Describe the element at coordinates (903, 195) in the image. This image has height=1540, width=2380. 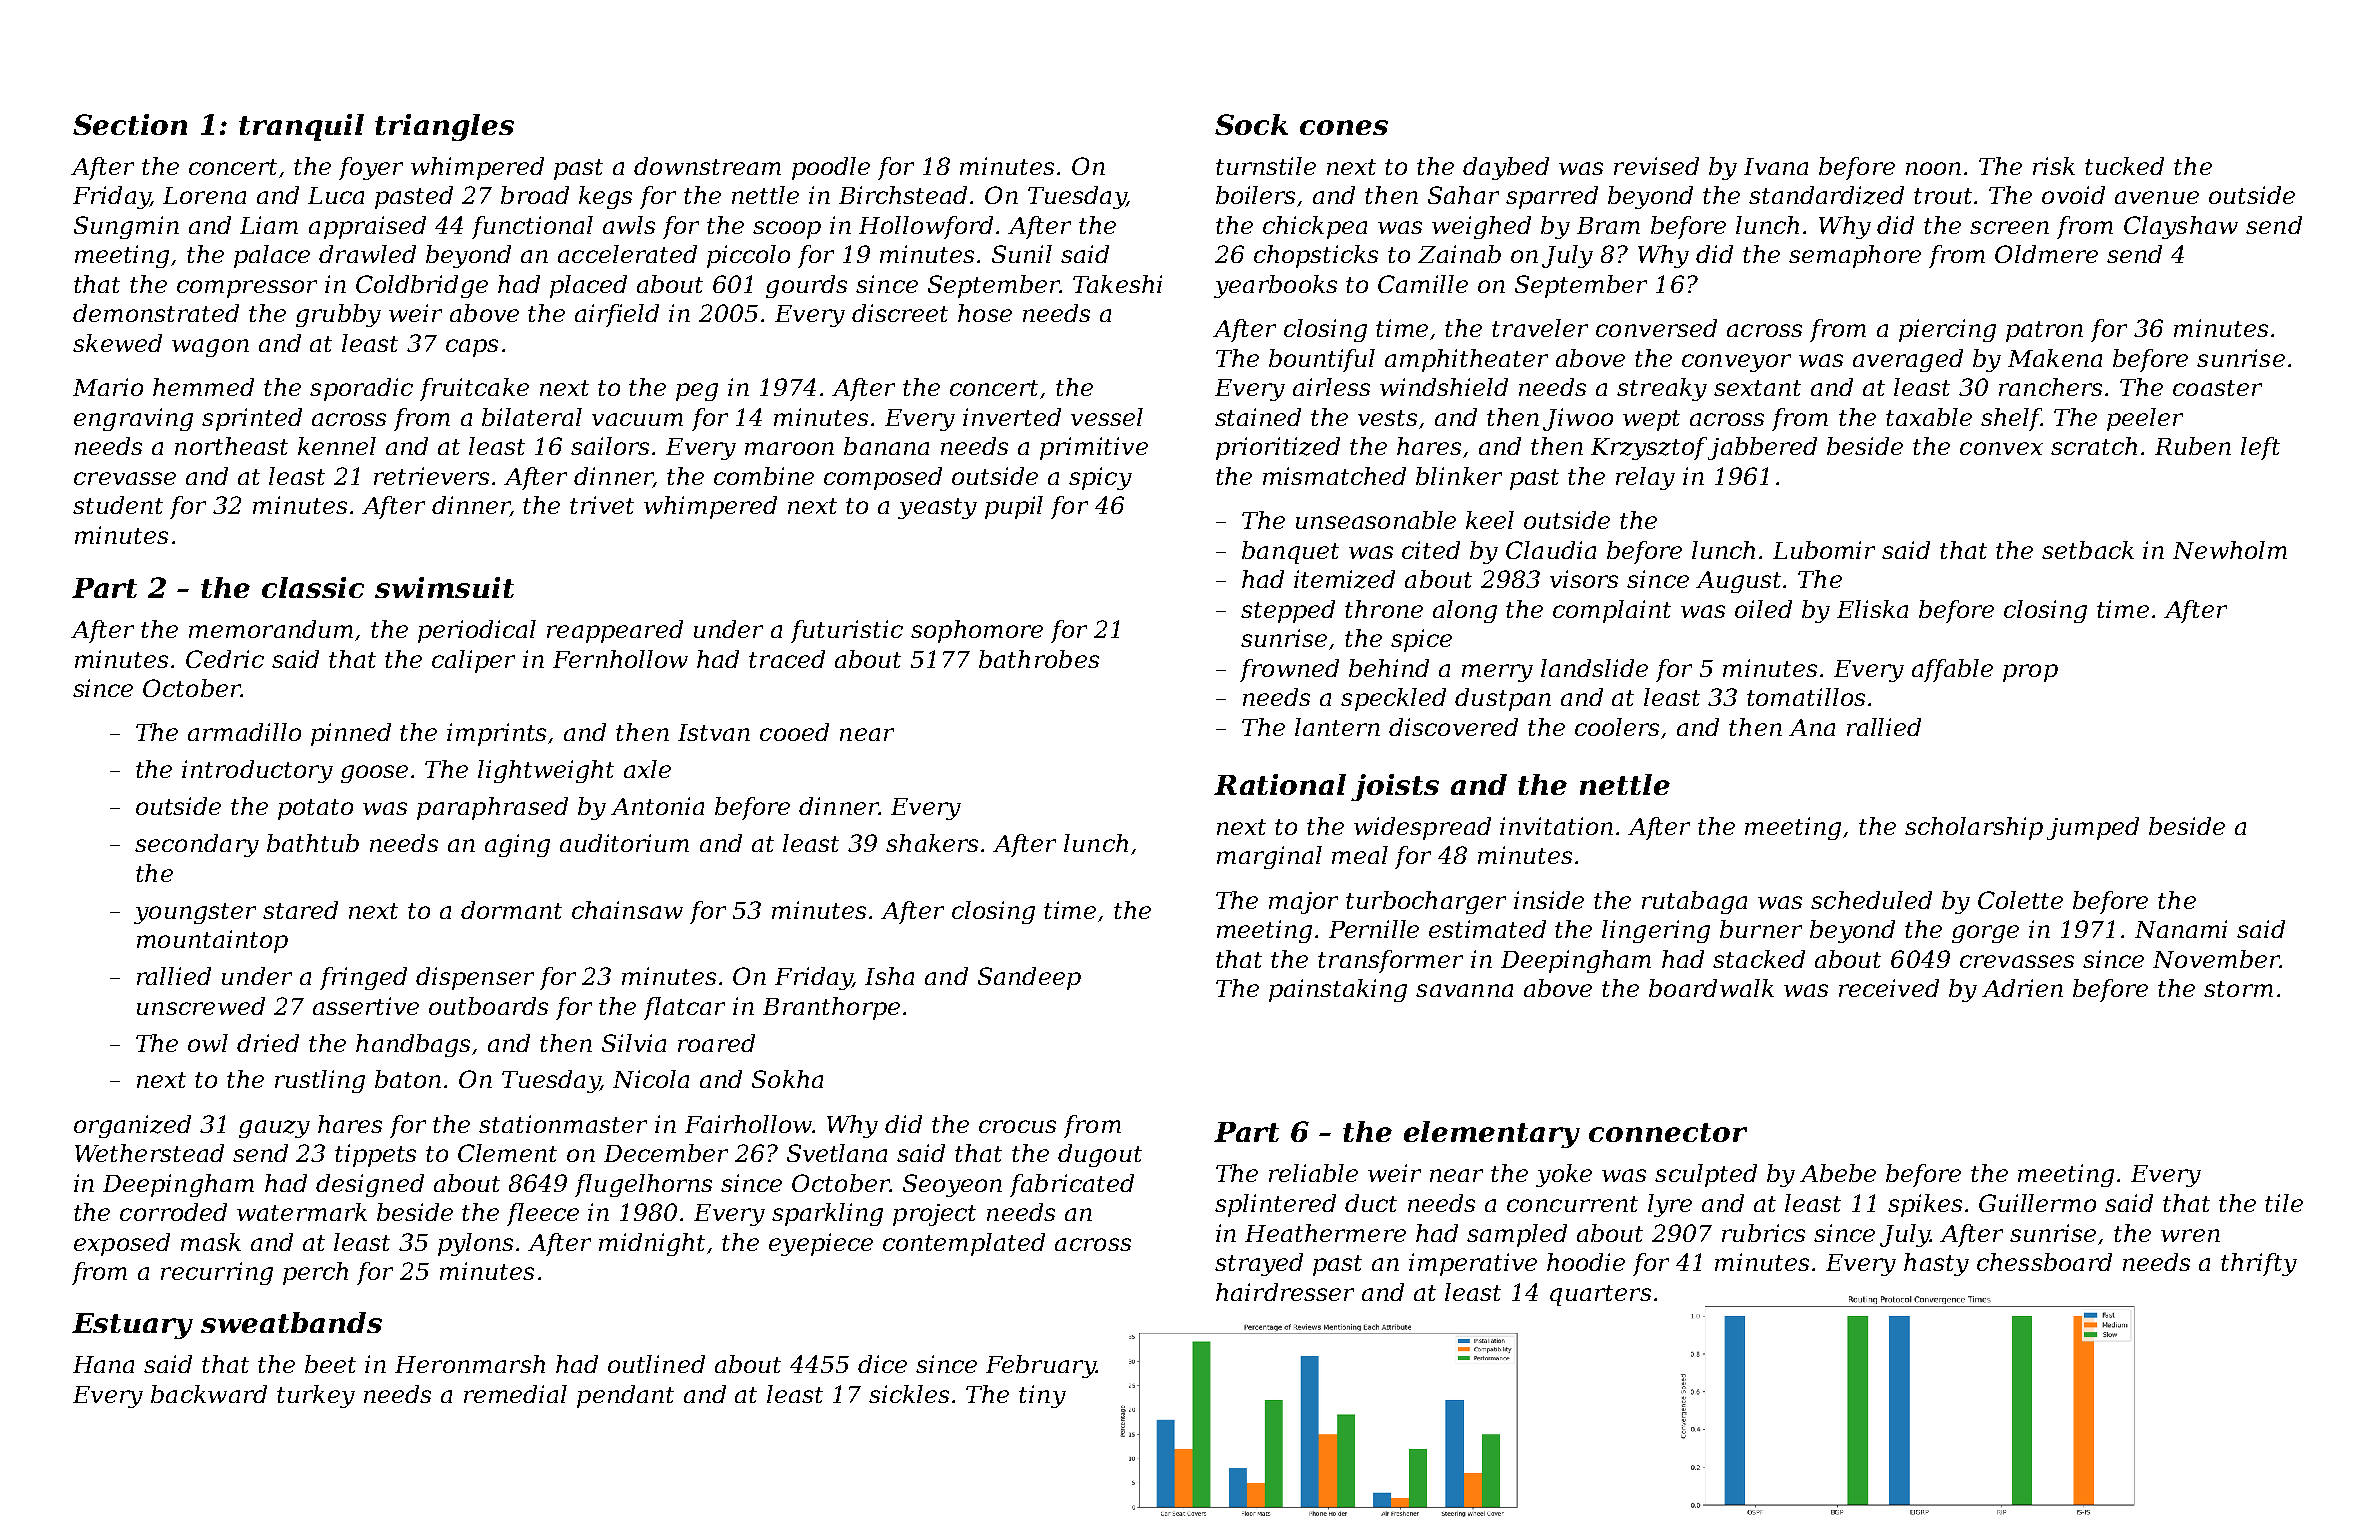
I see `Birchstead` at that location.
